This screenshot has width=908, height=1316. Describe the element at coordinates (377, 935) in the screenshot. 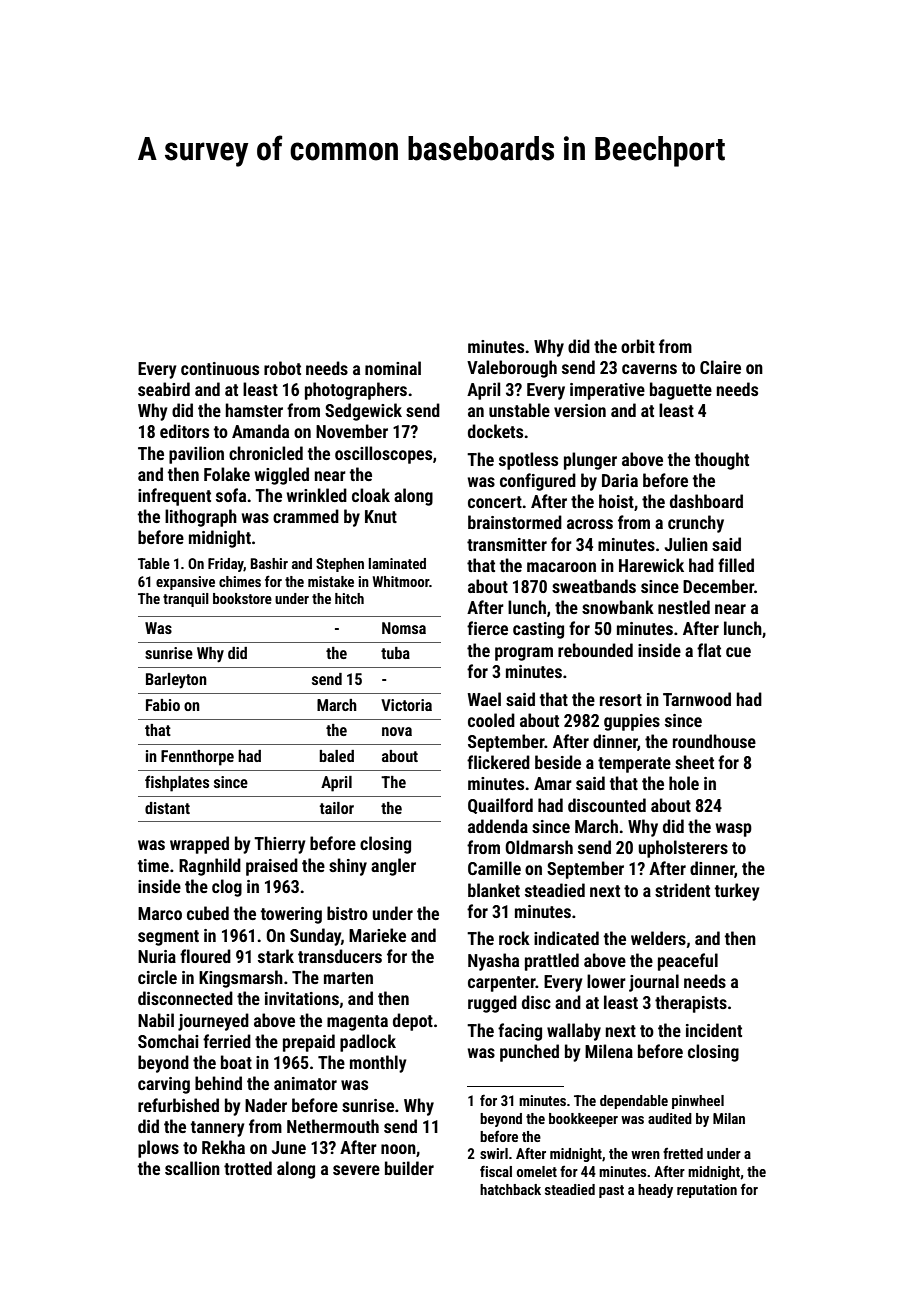

I see `Marieke` at that location.
